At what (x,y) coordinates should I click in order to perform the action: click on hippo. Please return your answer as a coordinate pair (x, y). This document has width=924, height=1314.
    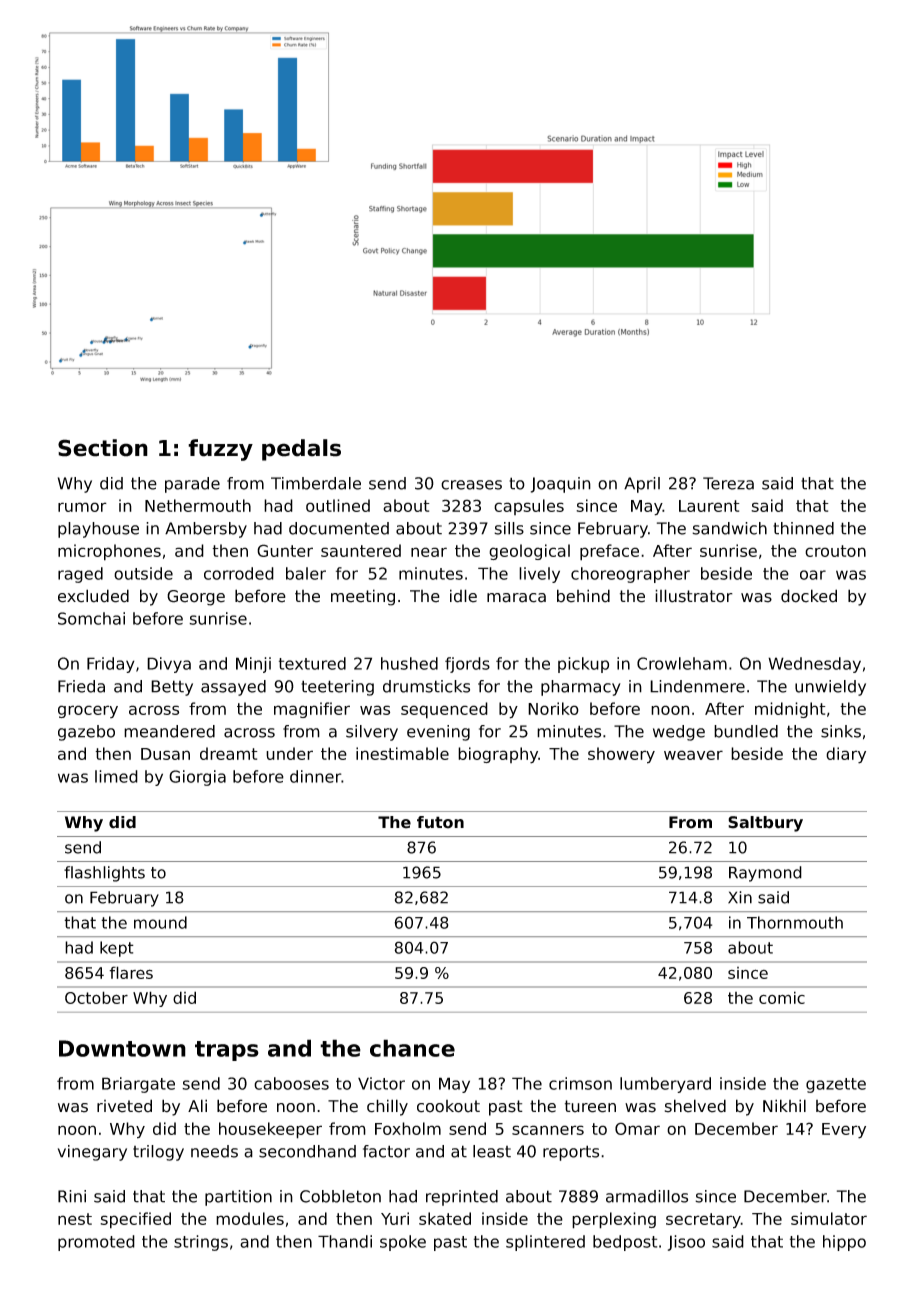
    Looking at the image, I should click on (844, 1243).
